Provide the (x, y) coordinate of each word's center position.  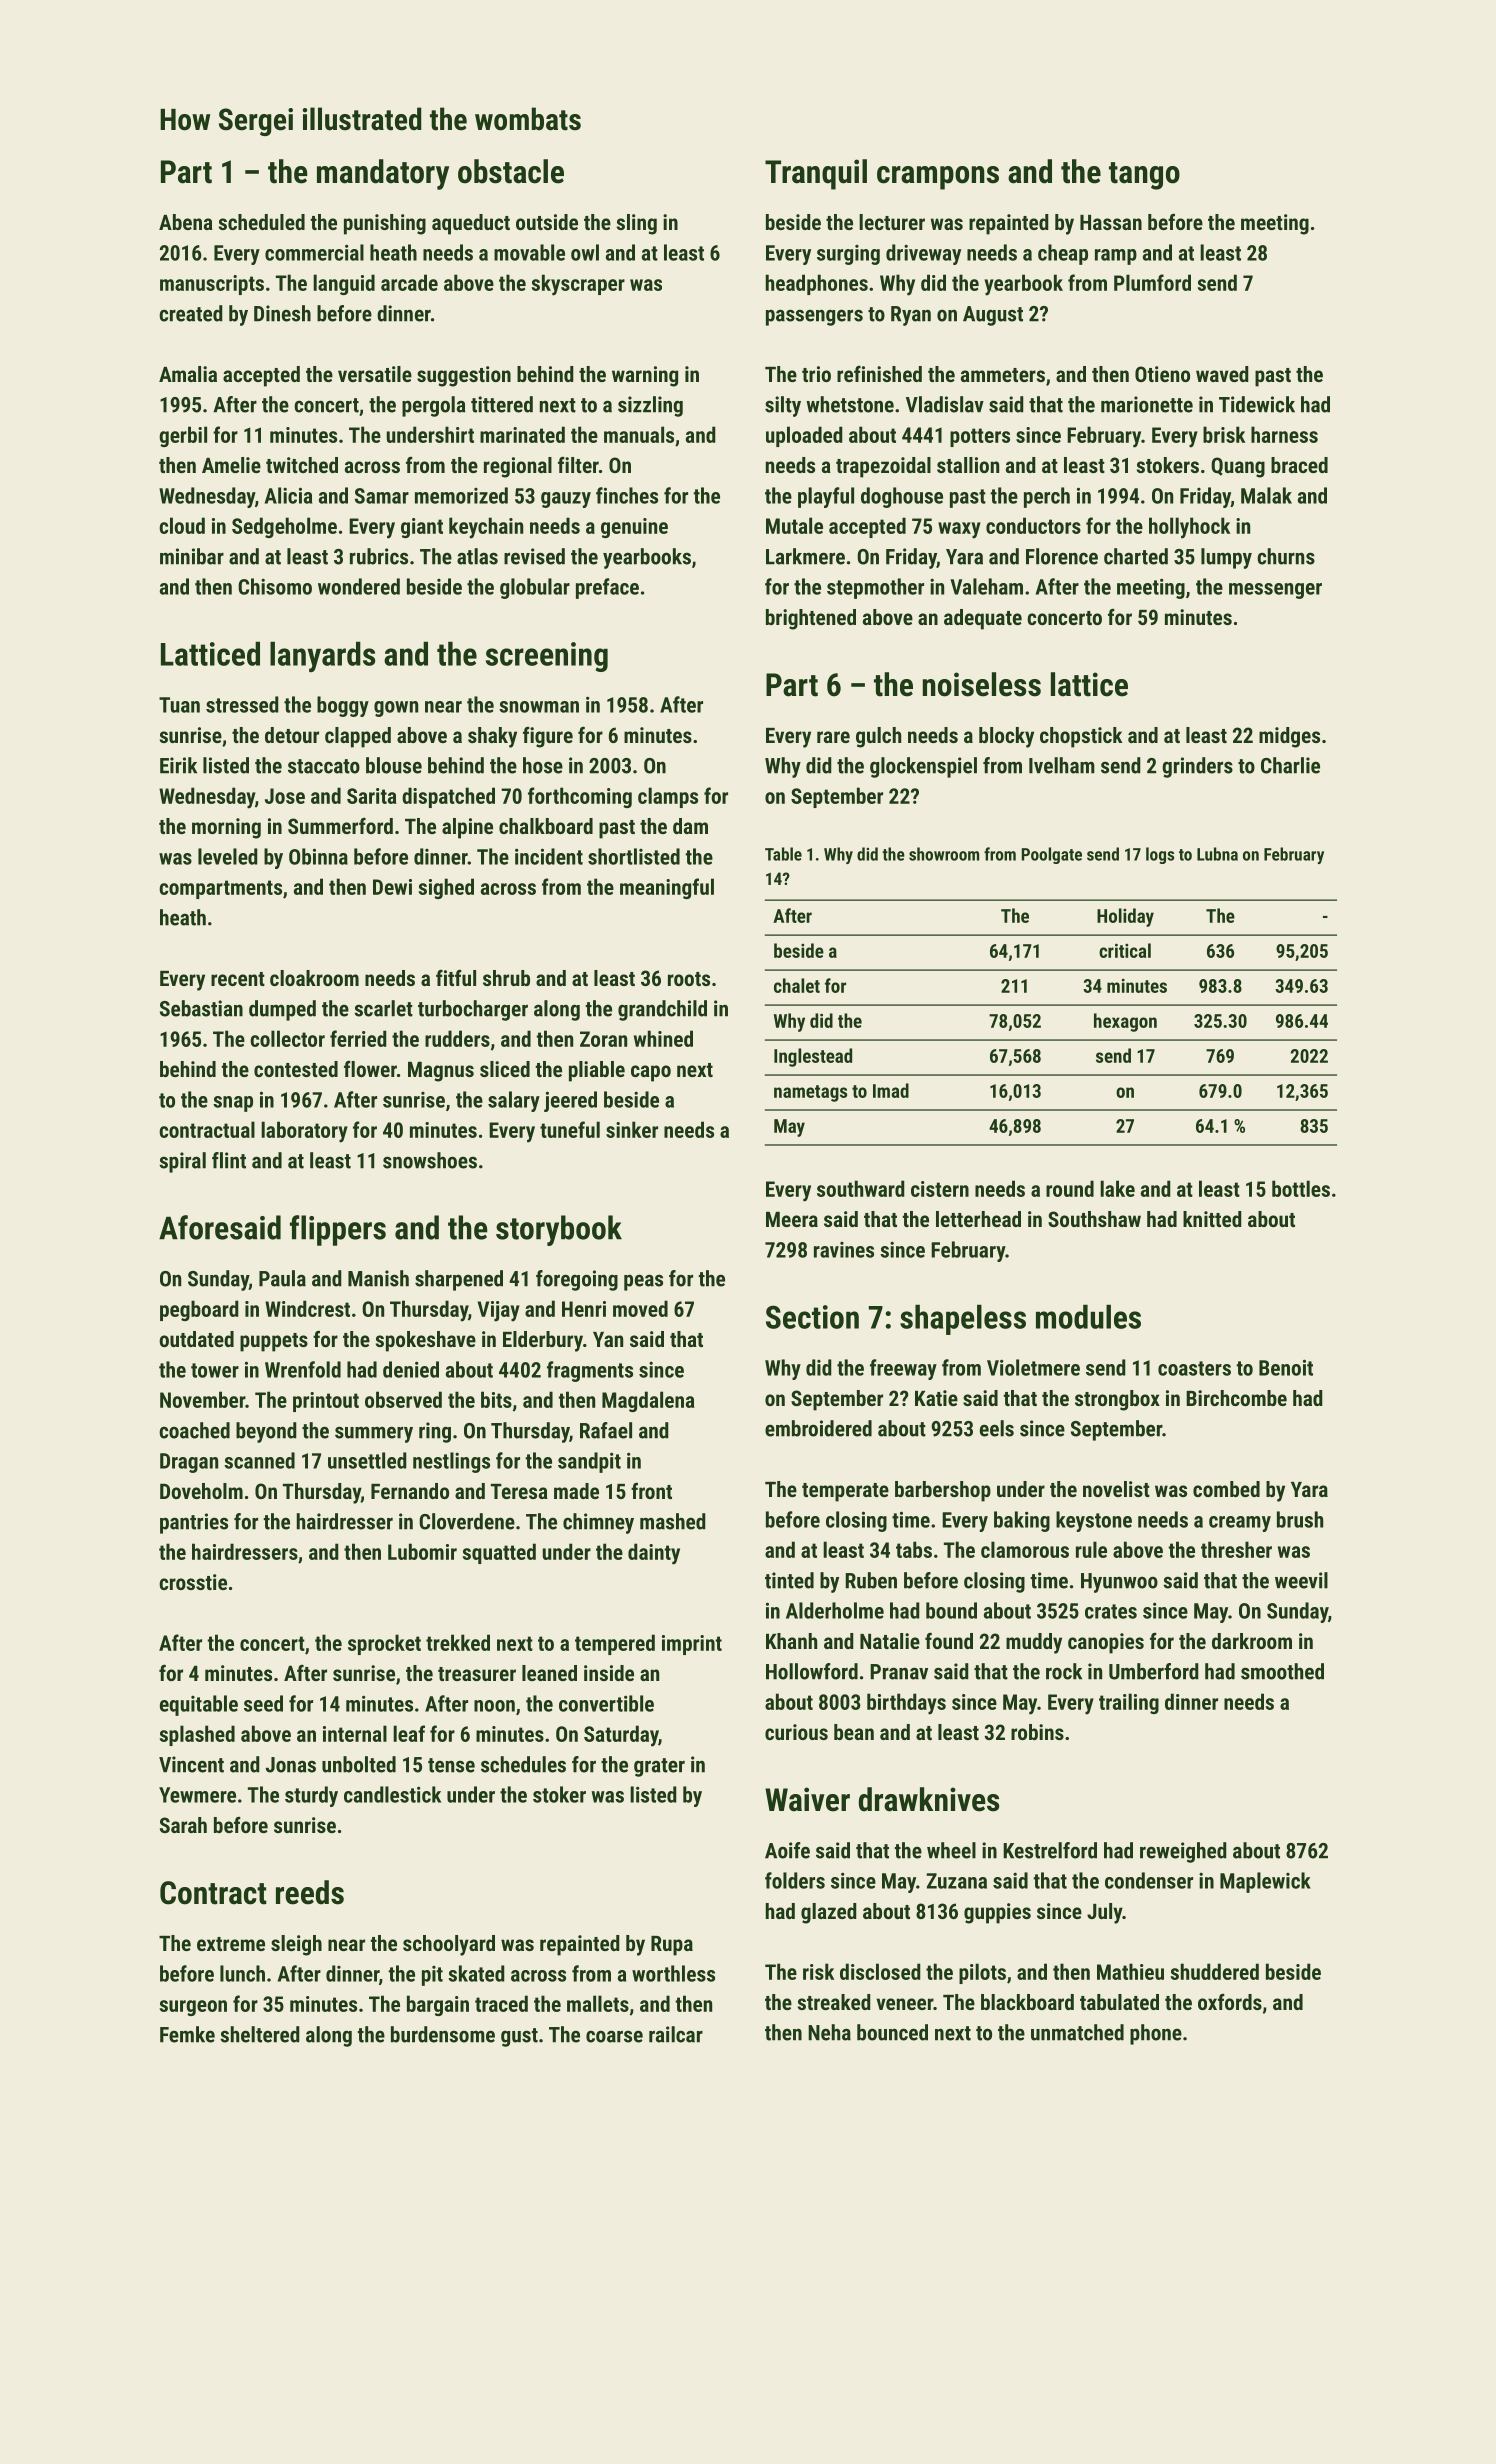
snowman (539, 707)
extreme (231, 1944)
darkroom (1252, 1641)
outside (547, 222)
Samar (382, 496)
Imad (891, 1090)
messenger (1275, 591)
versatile (375, 374)
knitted (1212, 1219)
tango (1144, 176)
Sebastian (201, 1008)
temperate (845, 1492)
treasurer (477, 1674)
